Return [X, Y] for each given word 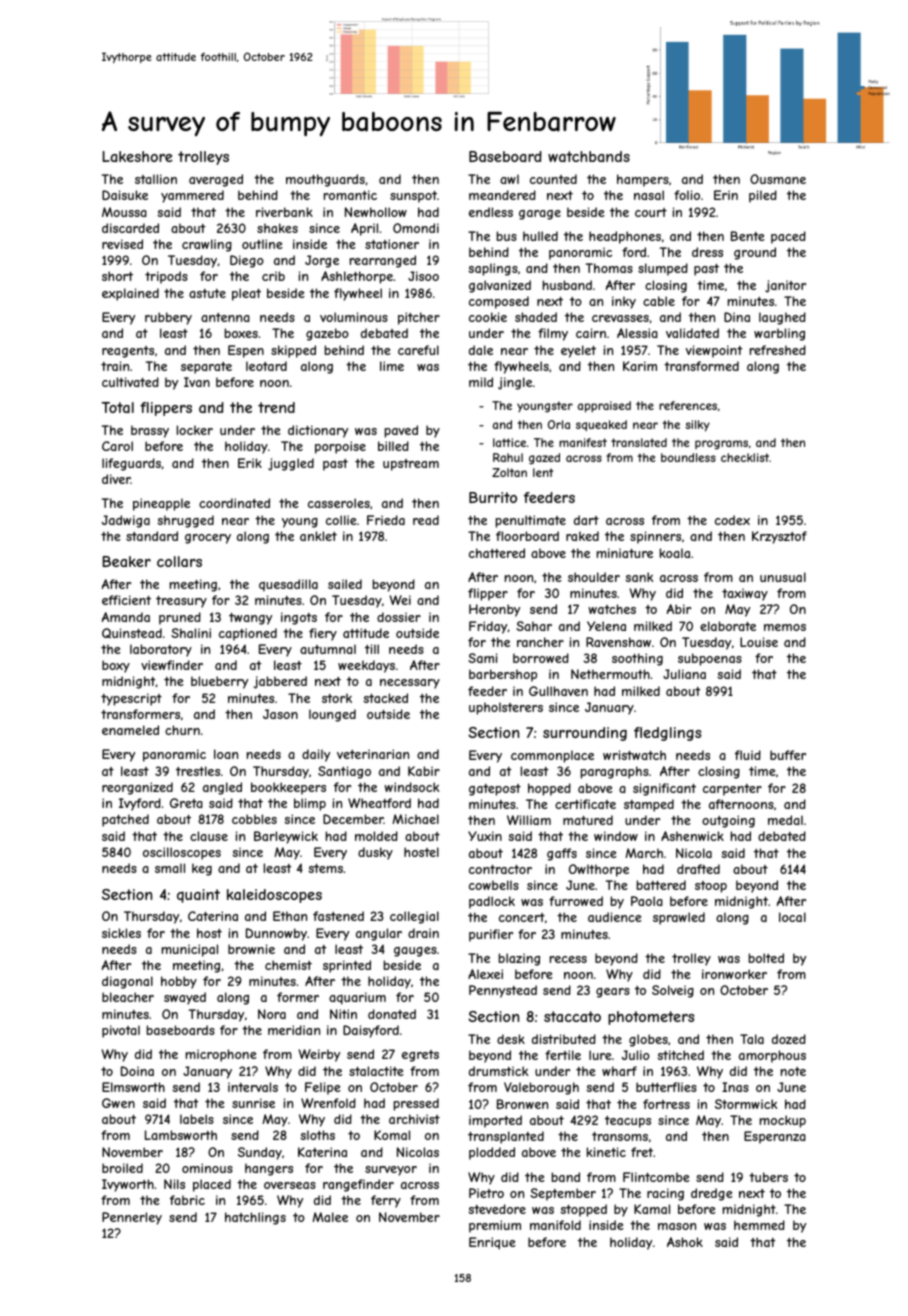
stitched [681, 1055]
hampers [643, 180]
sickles [121, 933]
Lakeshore [137, 156]
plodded [492, 1153]
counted [553, 179]
